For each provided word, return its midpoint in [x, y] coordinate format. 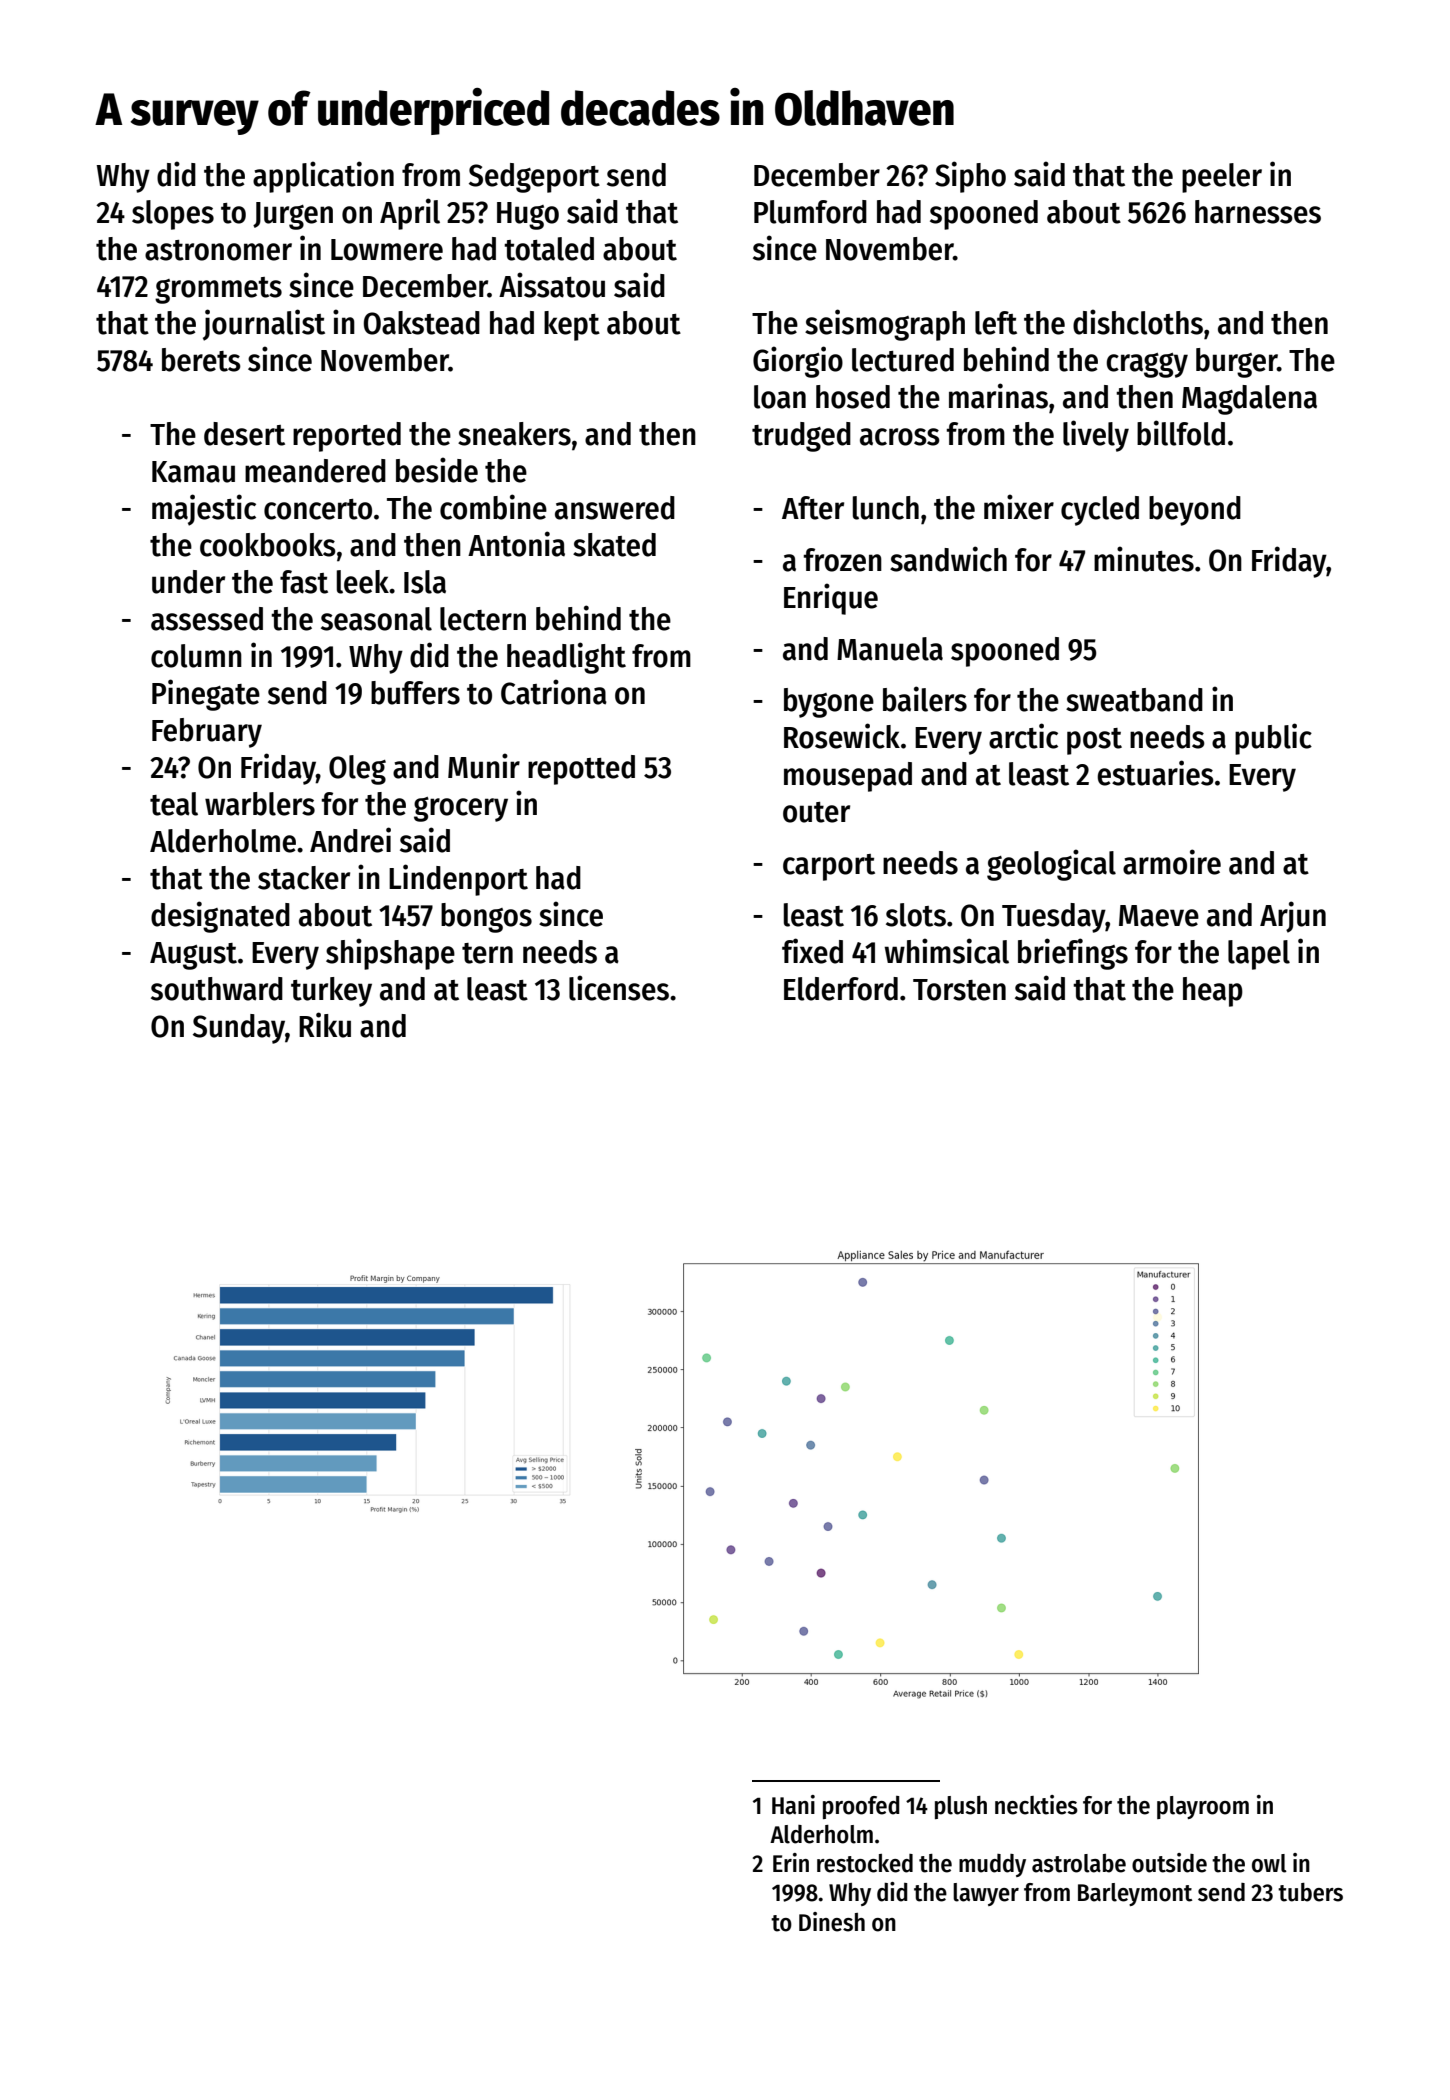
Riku [325, 1025]
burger [1236, 363]
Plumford [810, 212]
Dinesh [832, 1922]
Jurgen [293, 216]
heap [1213, 992]
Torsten [959, 990]
